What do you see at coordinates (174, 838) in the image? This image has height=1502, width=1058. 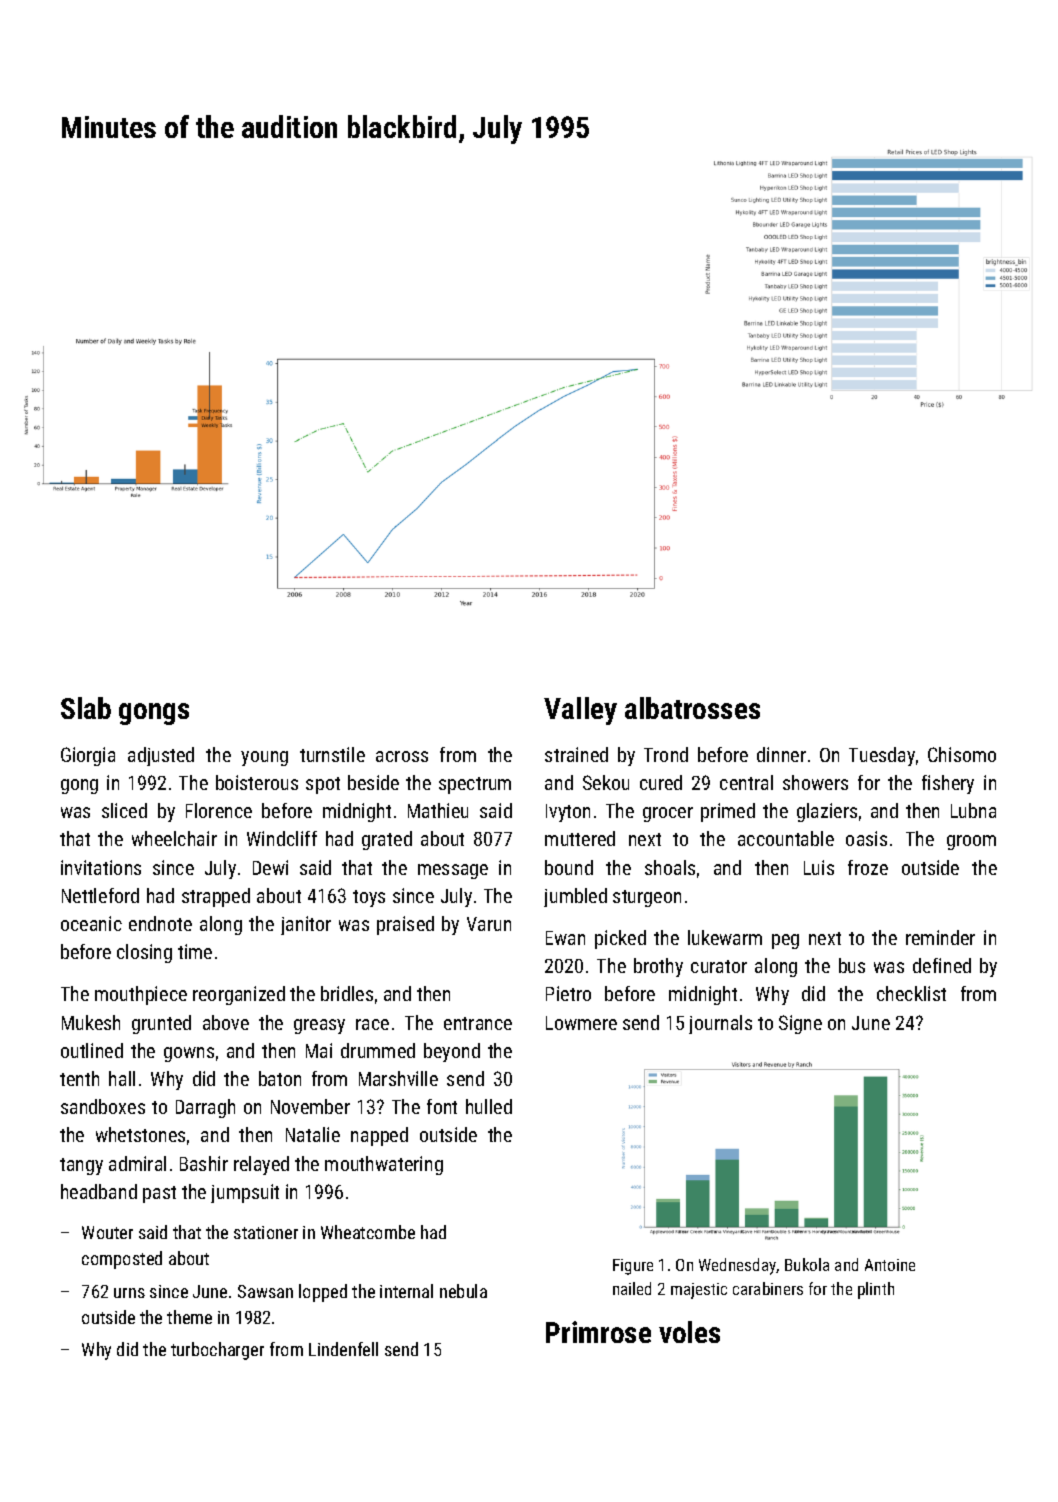 I see `wheelchair` at bounding box center [174, 838].
